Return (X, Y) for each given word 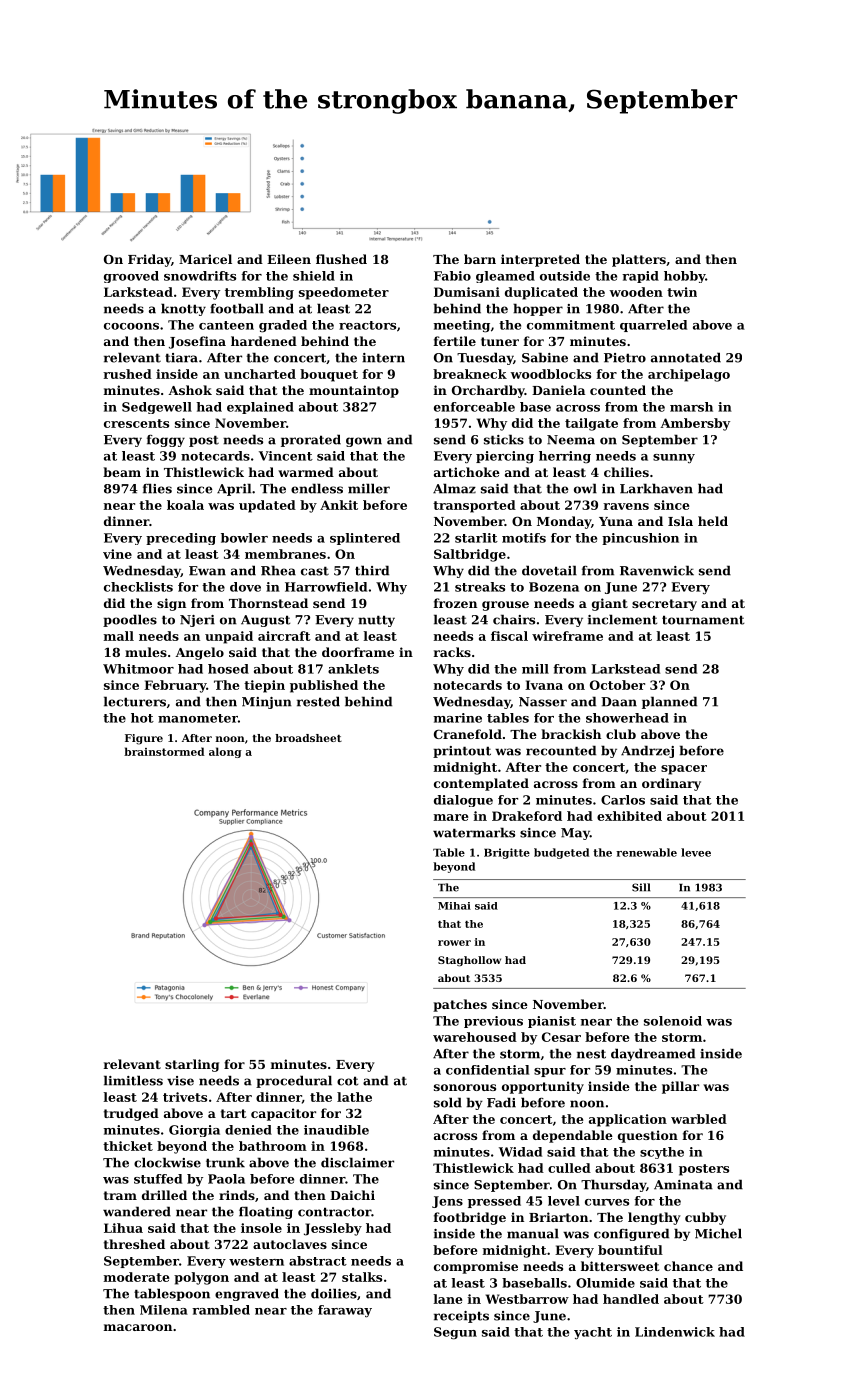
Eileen (289, 259)
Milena (164, 1310)
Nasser (543, 702)
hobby (684, 277)
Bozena (554, 587)
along (225, 752)
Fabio (452, 276)
